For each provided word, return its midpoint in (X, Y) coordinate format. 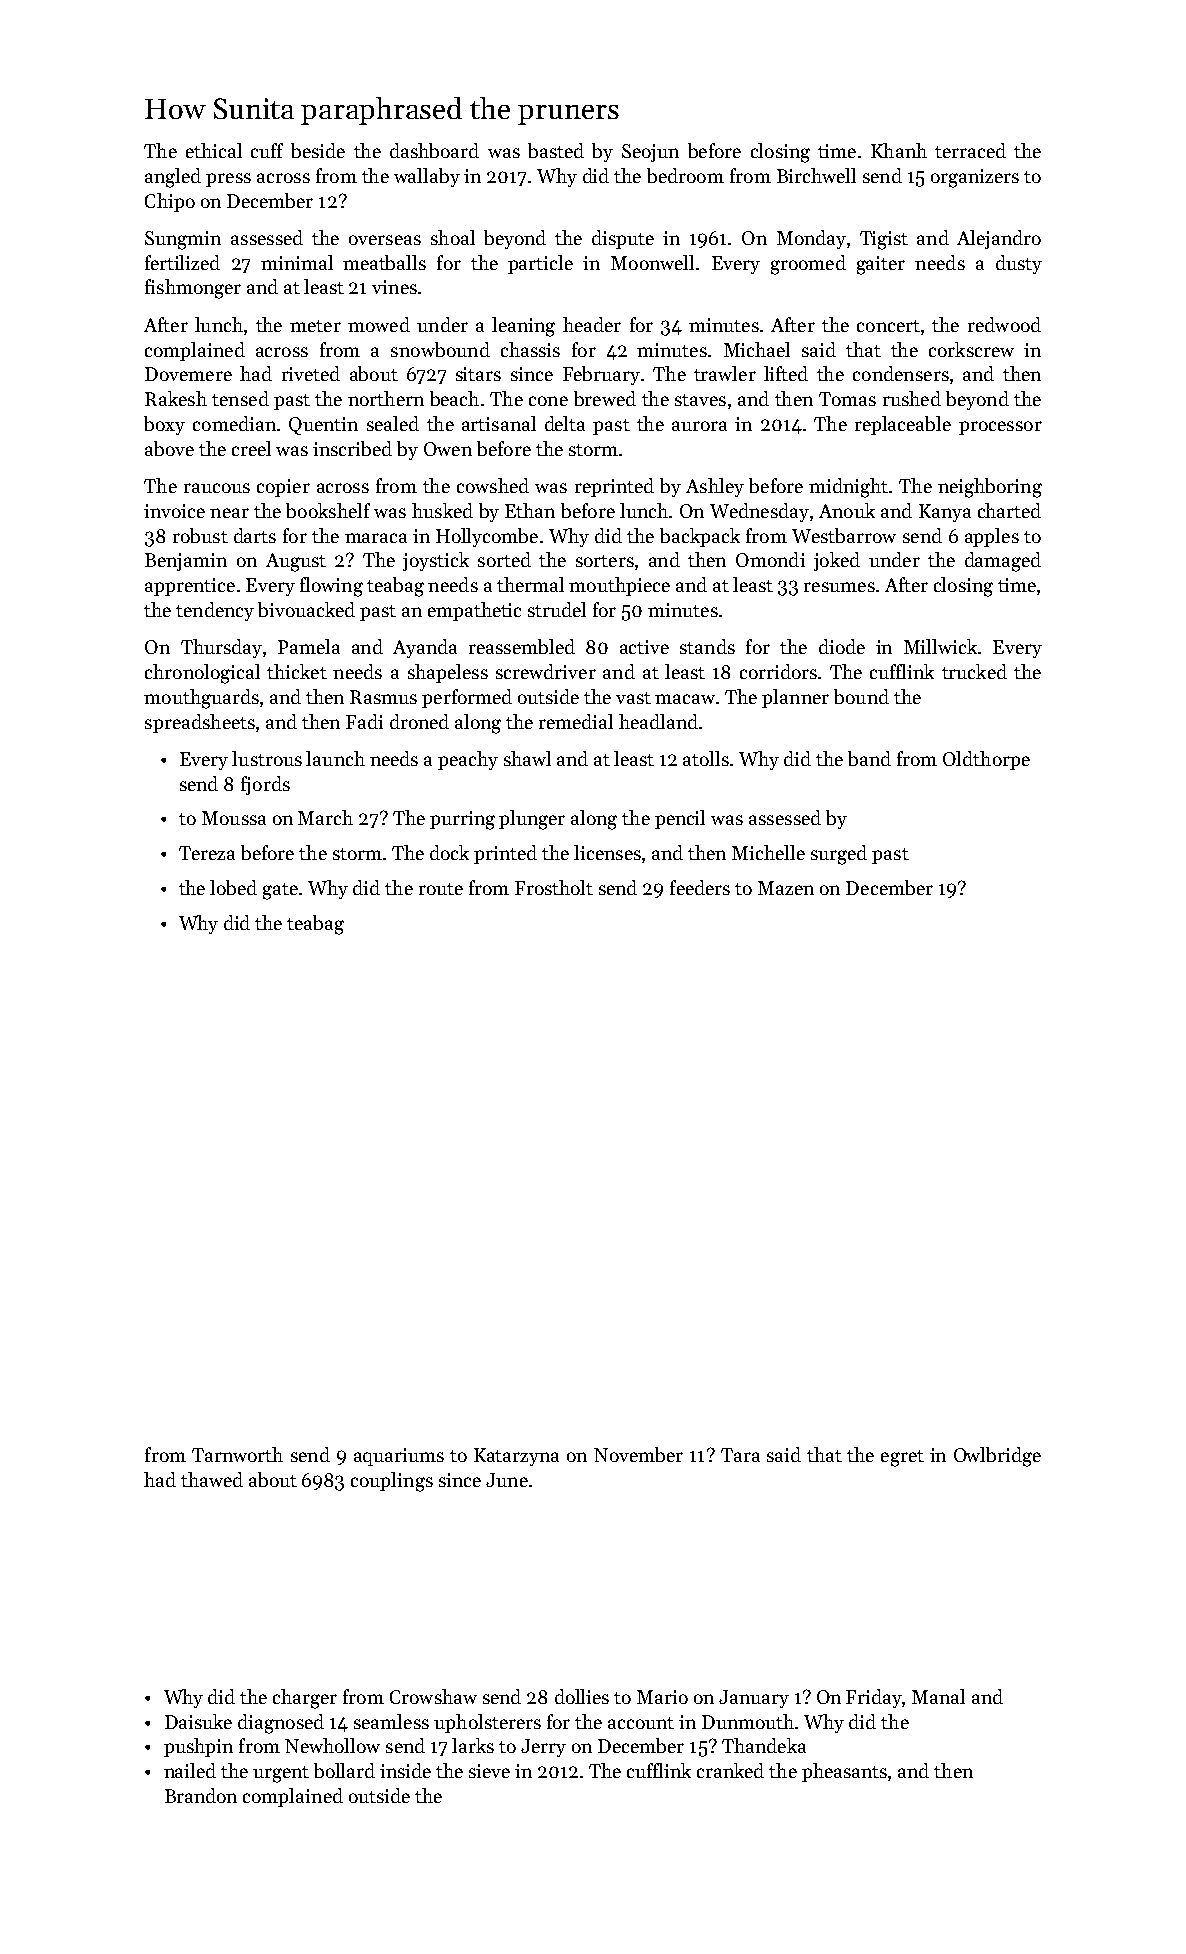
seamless (391, 1721)
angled (173, 178)
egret (902, 1458)
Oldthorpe (986, 760)
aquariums (399, 1457)
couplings (392, 1482)
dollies (582, 1696)
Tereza (207, 853)
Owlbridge (997, 1457)
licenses (607, 852)
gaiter (881, 265)
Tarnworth (237, 1454)
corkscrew (971, 349)
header (592, 324)
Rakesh (176, 398)
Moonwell (652, 262)
